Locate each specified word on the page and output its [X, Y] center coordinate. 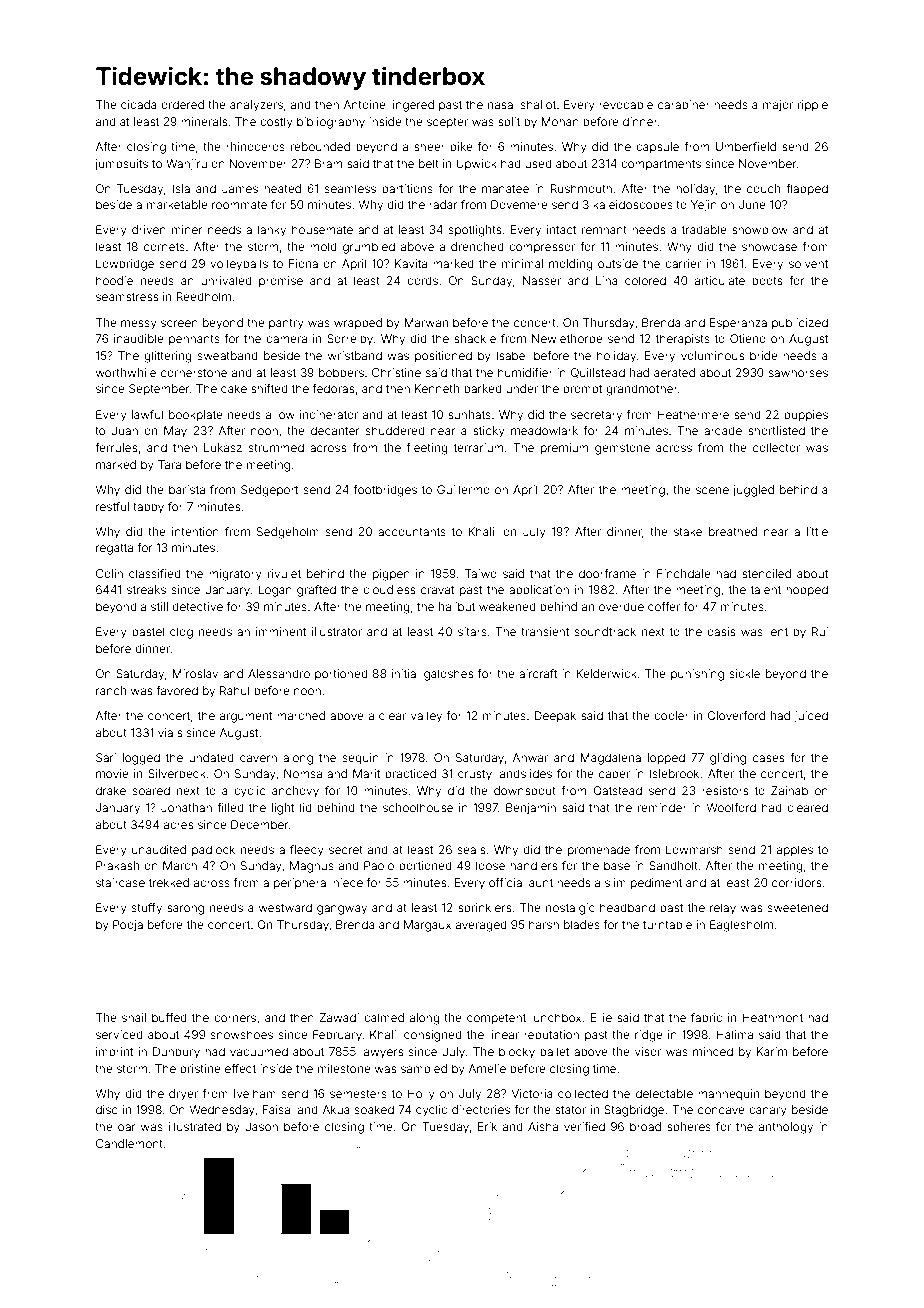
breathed [733, 531]
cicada [139, 104]
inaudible [139, 338]
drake [111, 790]
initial [405, 673]
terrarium [478, 447]
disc [106, 1109]
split [509, 122]
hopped [807, 591]
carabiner [684, 104]
